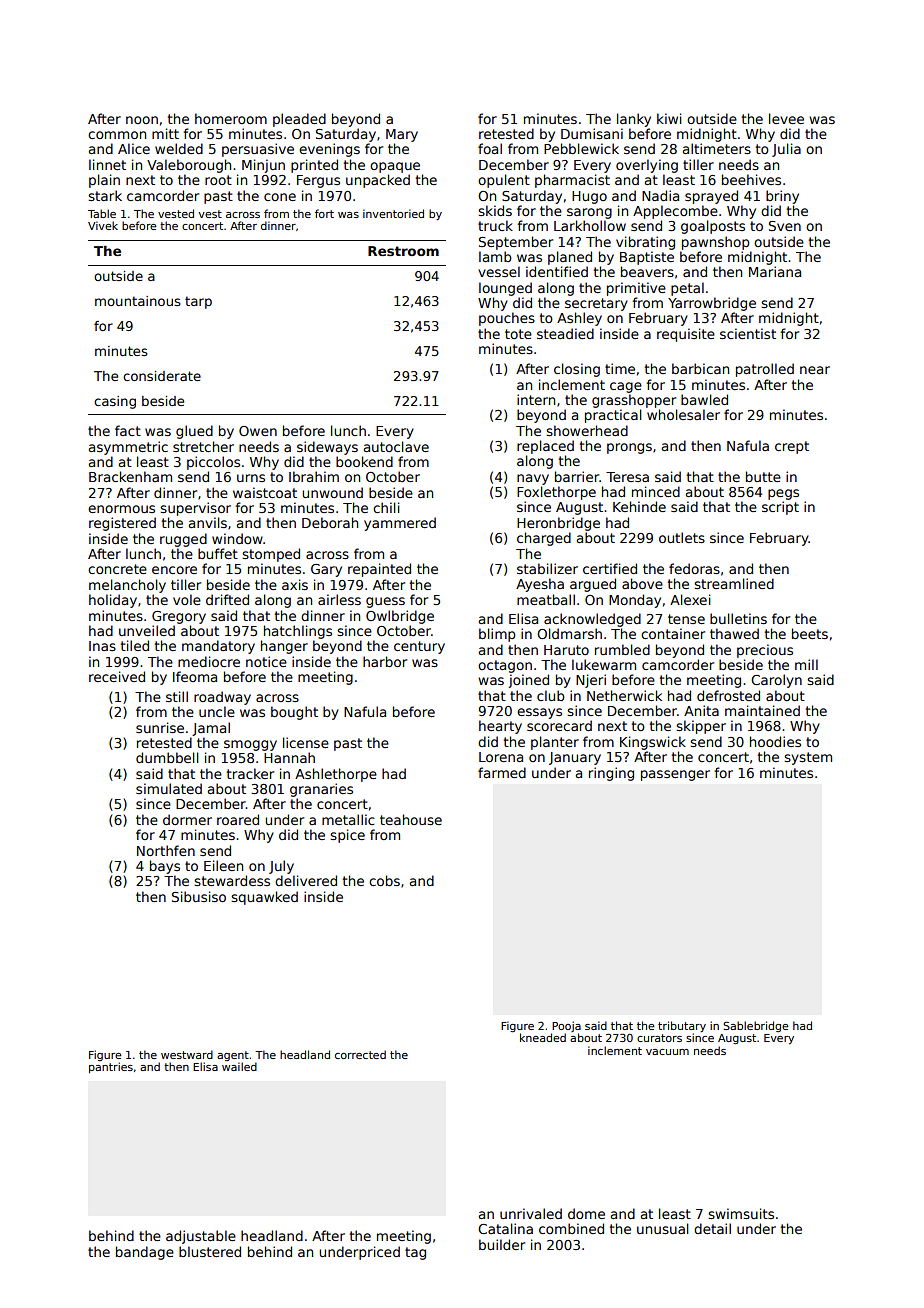 The width and height of the page is (924, 1308). Describe the element at coordinates (701, 727) in the page. I see `skipper` at that location.
